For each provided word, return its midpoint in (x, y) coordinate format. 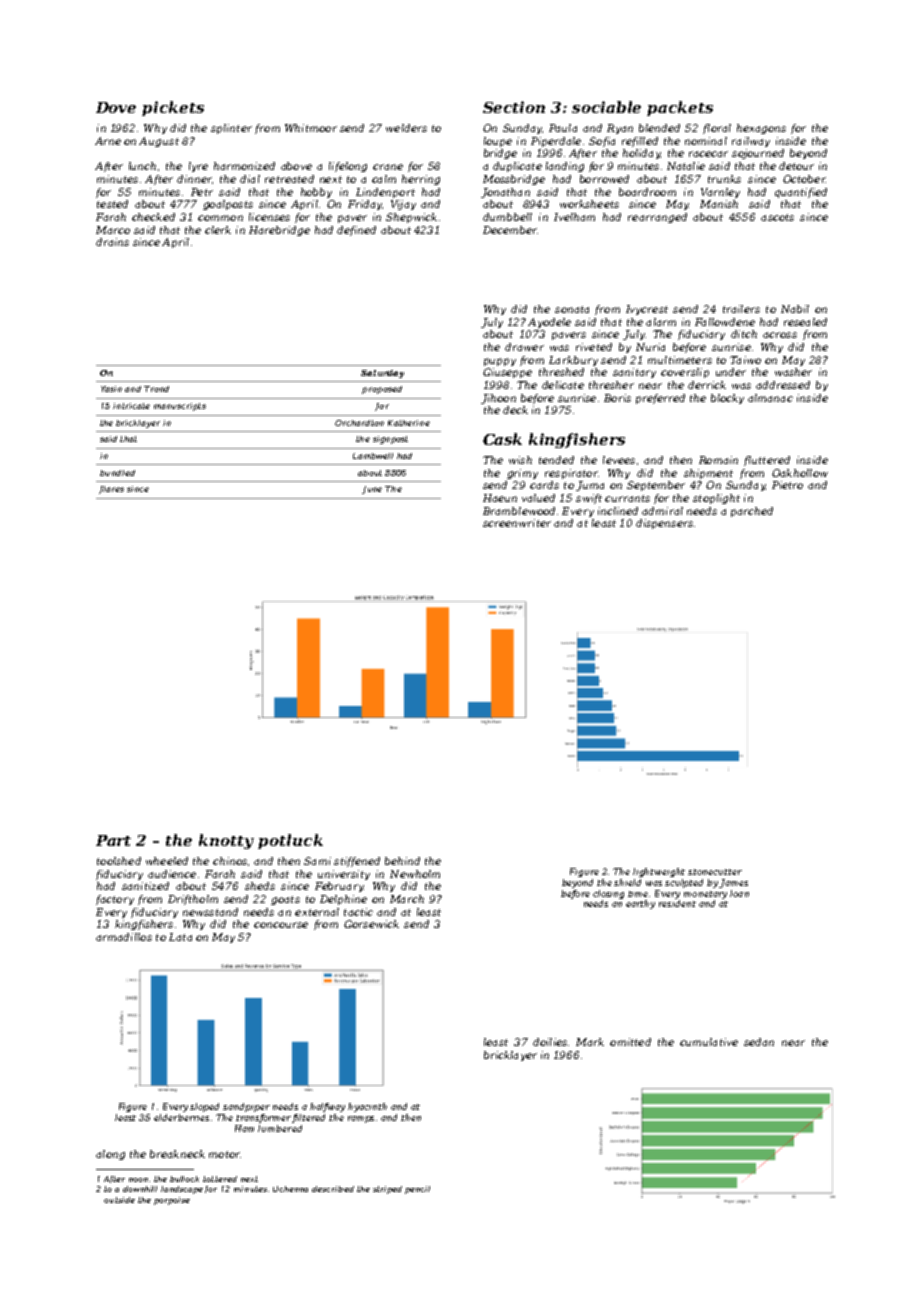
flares (111, 490)
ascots (777, 217)
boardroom (647, 192)
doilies (550, 1042)
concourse (281, 925)
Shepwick (411, 218)
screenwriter (517, 523)
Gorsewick (371, 924)
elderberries (181, 1117)
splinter (231, 129)
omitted (630, 1042)
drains (112, 242)
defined (356, 231)
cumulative (709, 1042)
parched (752, 512)
